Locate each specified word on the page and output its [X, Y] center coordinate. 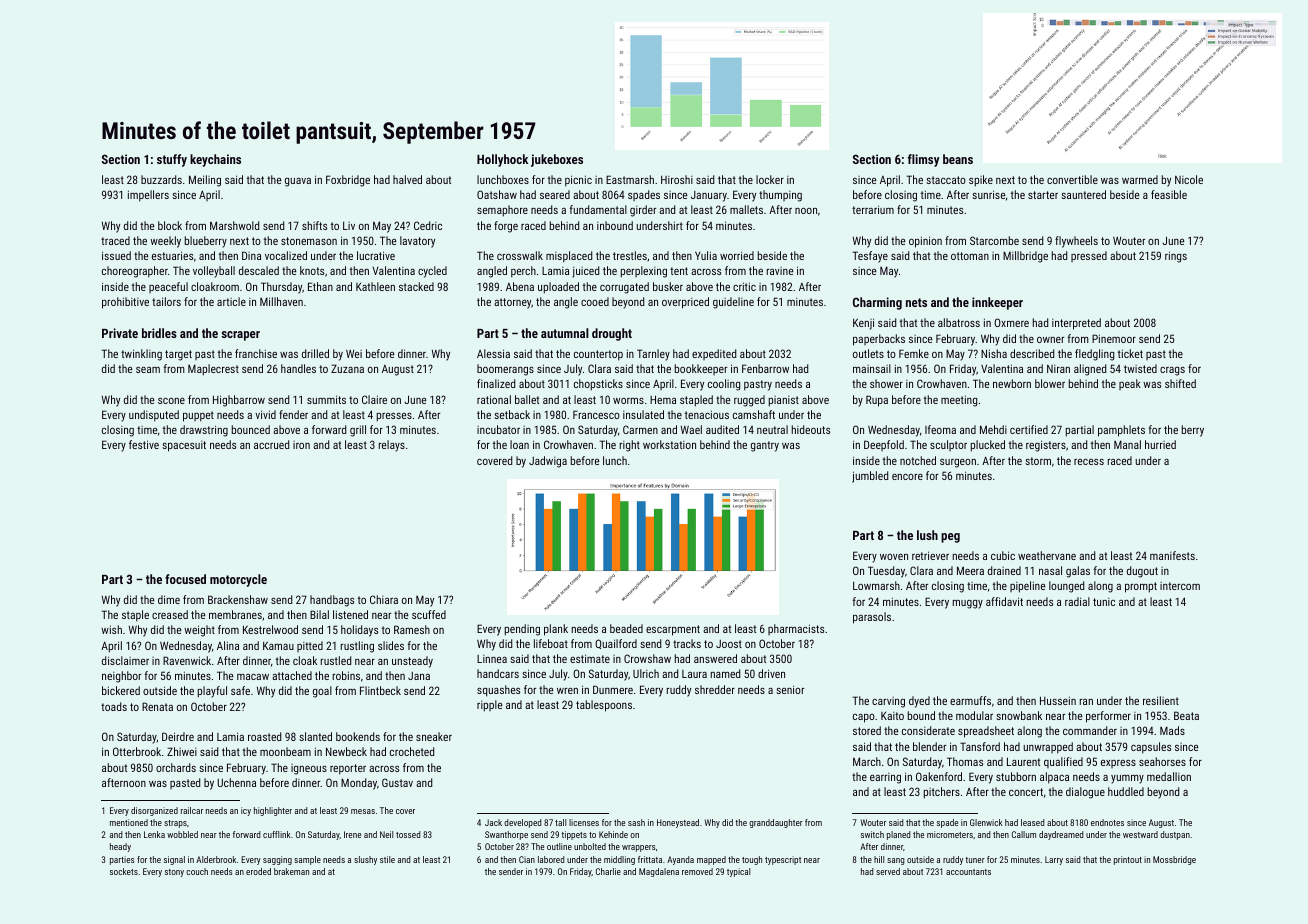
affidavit [1004, 601]
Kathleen [375, 286]
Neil [386, 834]
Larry [1054, 860]
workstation [669, 444]
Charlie [608, 871]
